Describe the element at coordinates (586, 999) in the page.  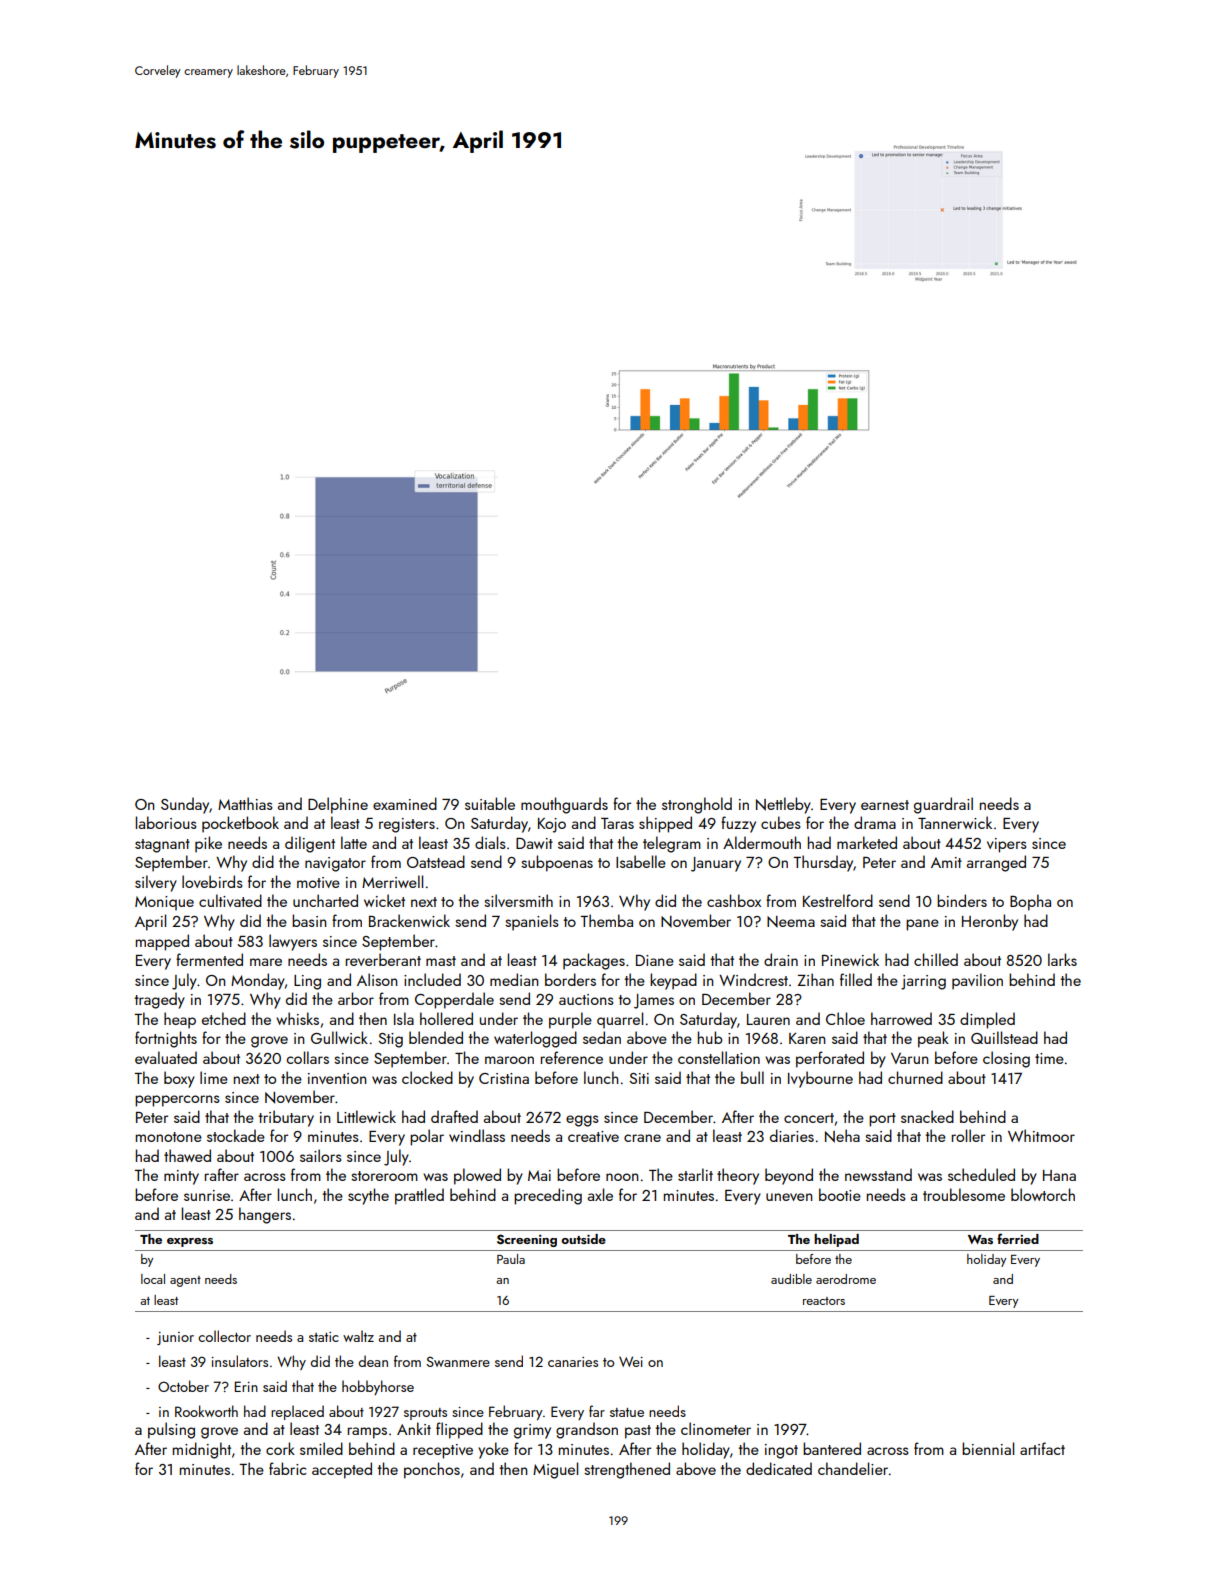
I see `auctions` at that location.
